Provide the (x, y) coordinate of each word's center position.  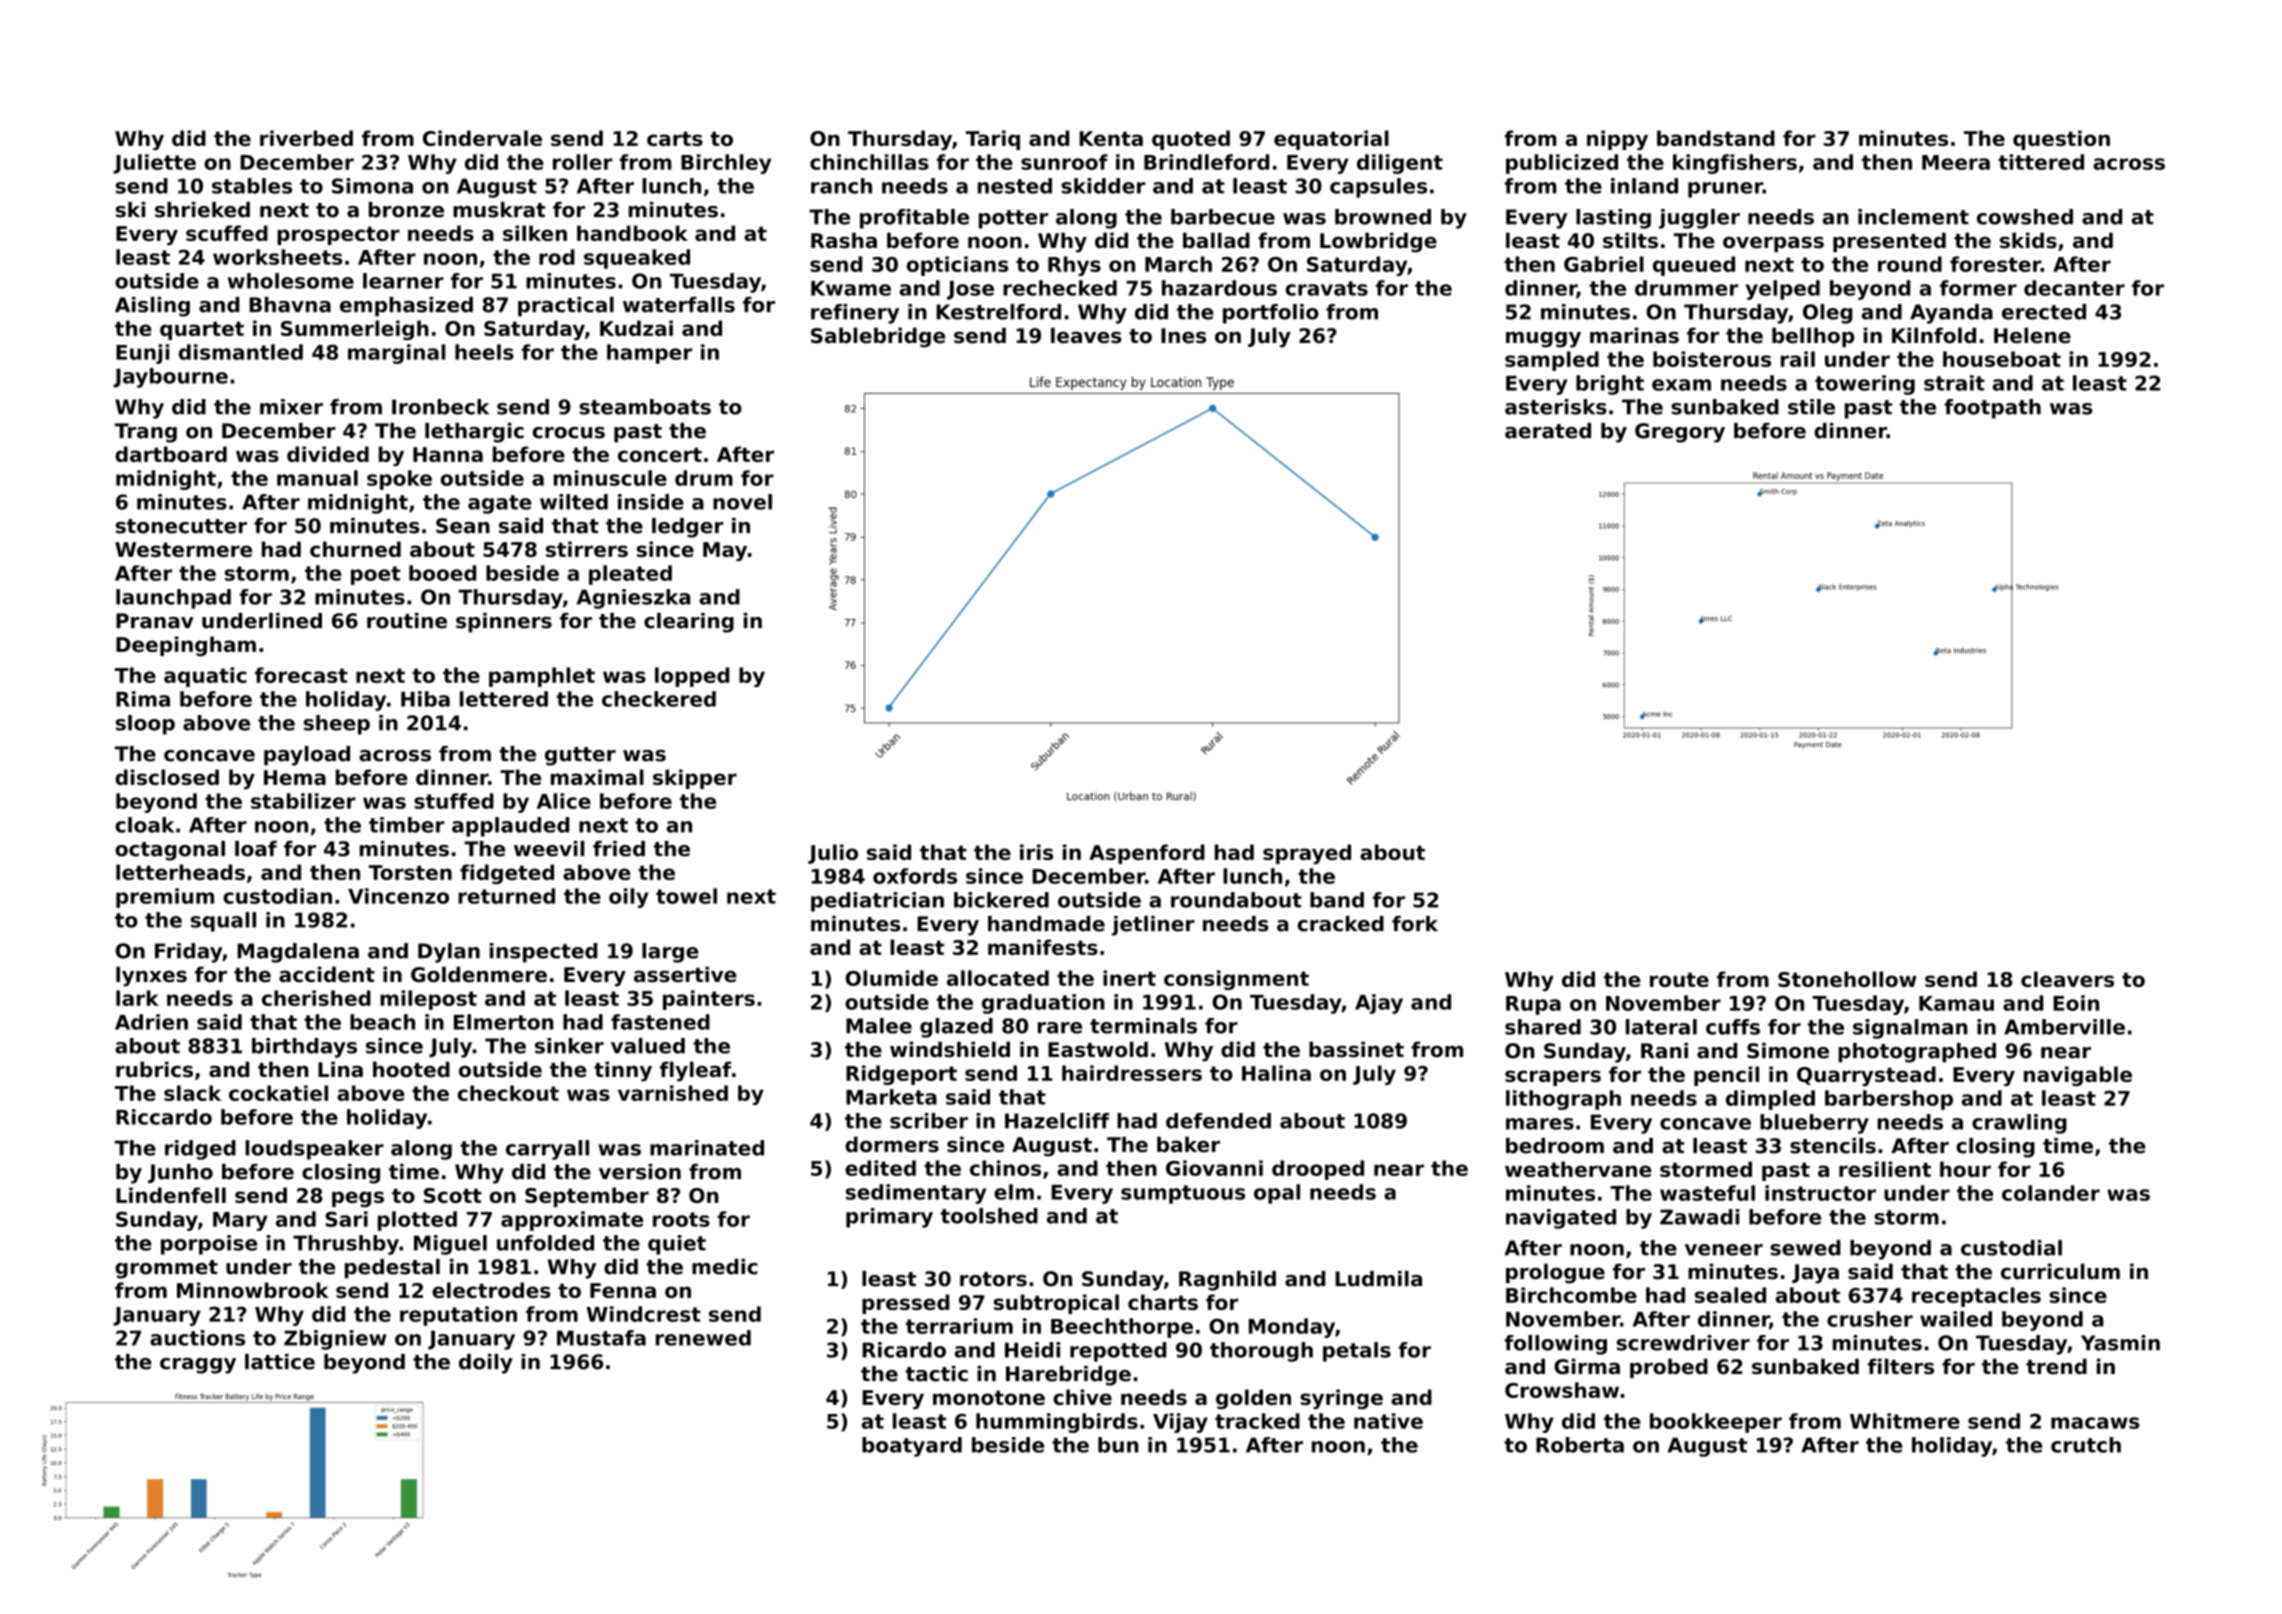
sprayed (1307, 854)
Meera (1956, 162)
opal (1277, 1194)
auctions (197, 1338)
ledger (687, 528)
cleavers (2067, 979)
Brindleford (1206, 162)
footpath (1992, 409)
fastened (660, 1022)
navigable (2078, 1076)
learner (403, 281)
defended (1218, 1121)
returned (506, 896)
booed (442, 573)
